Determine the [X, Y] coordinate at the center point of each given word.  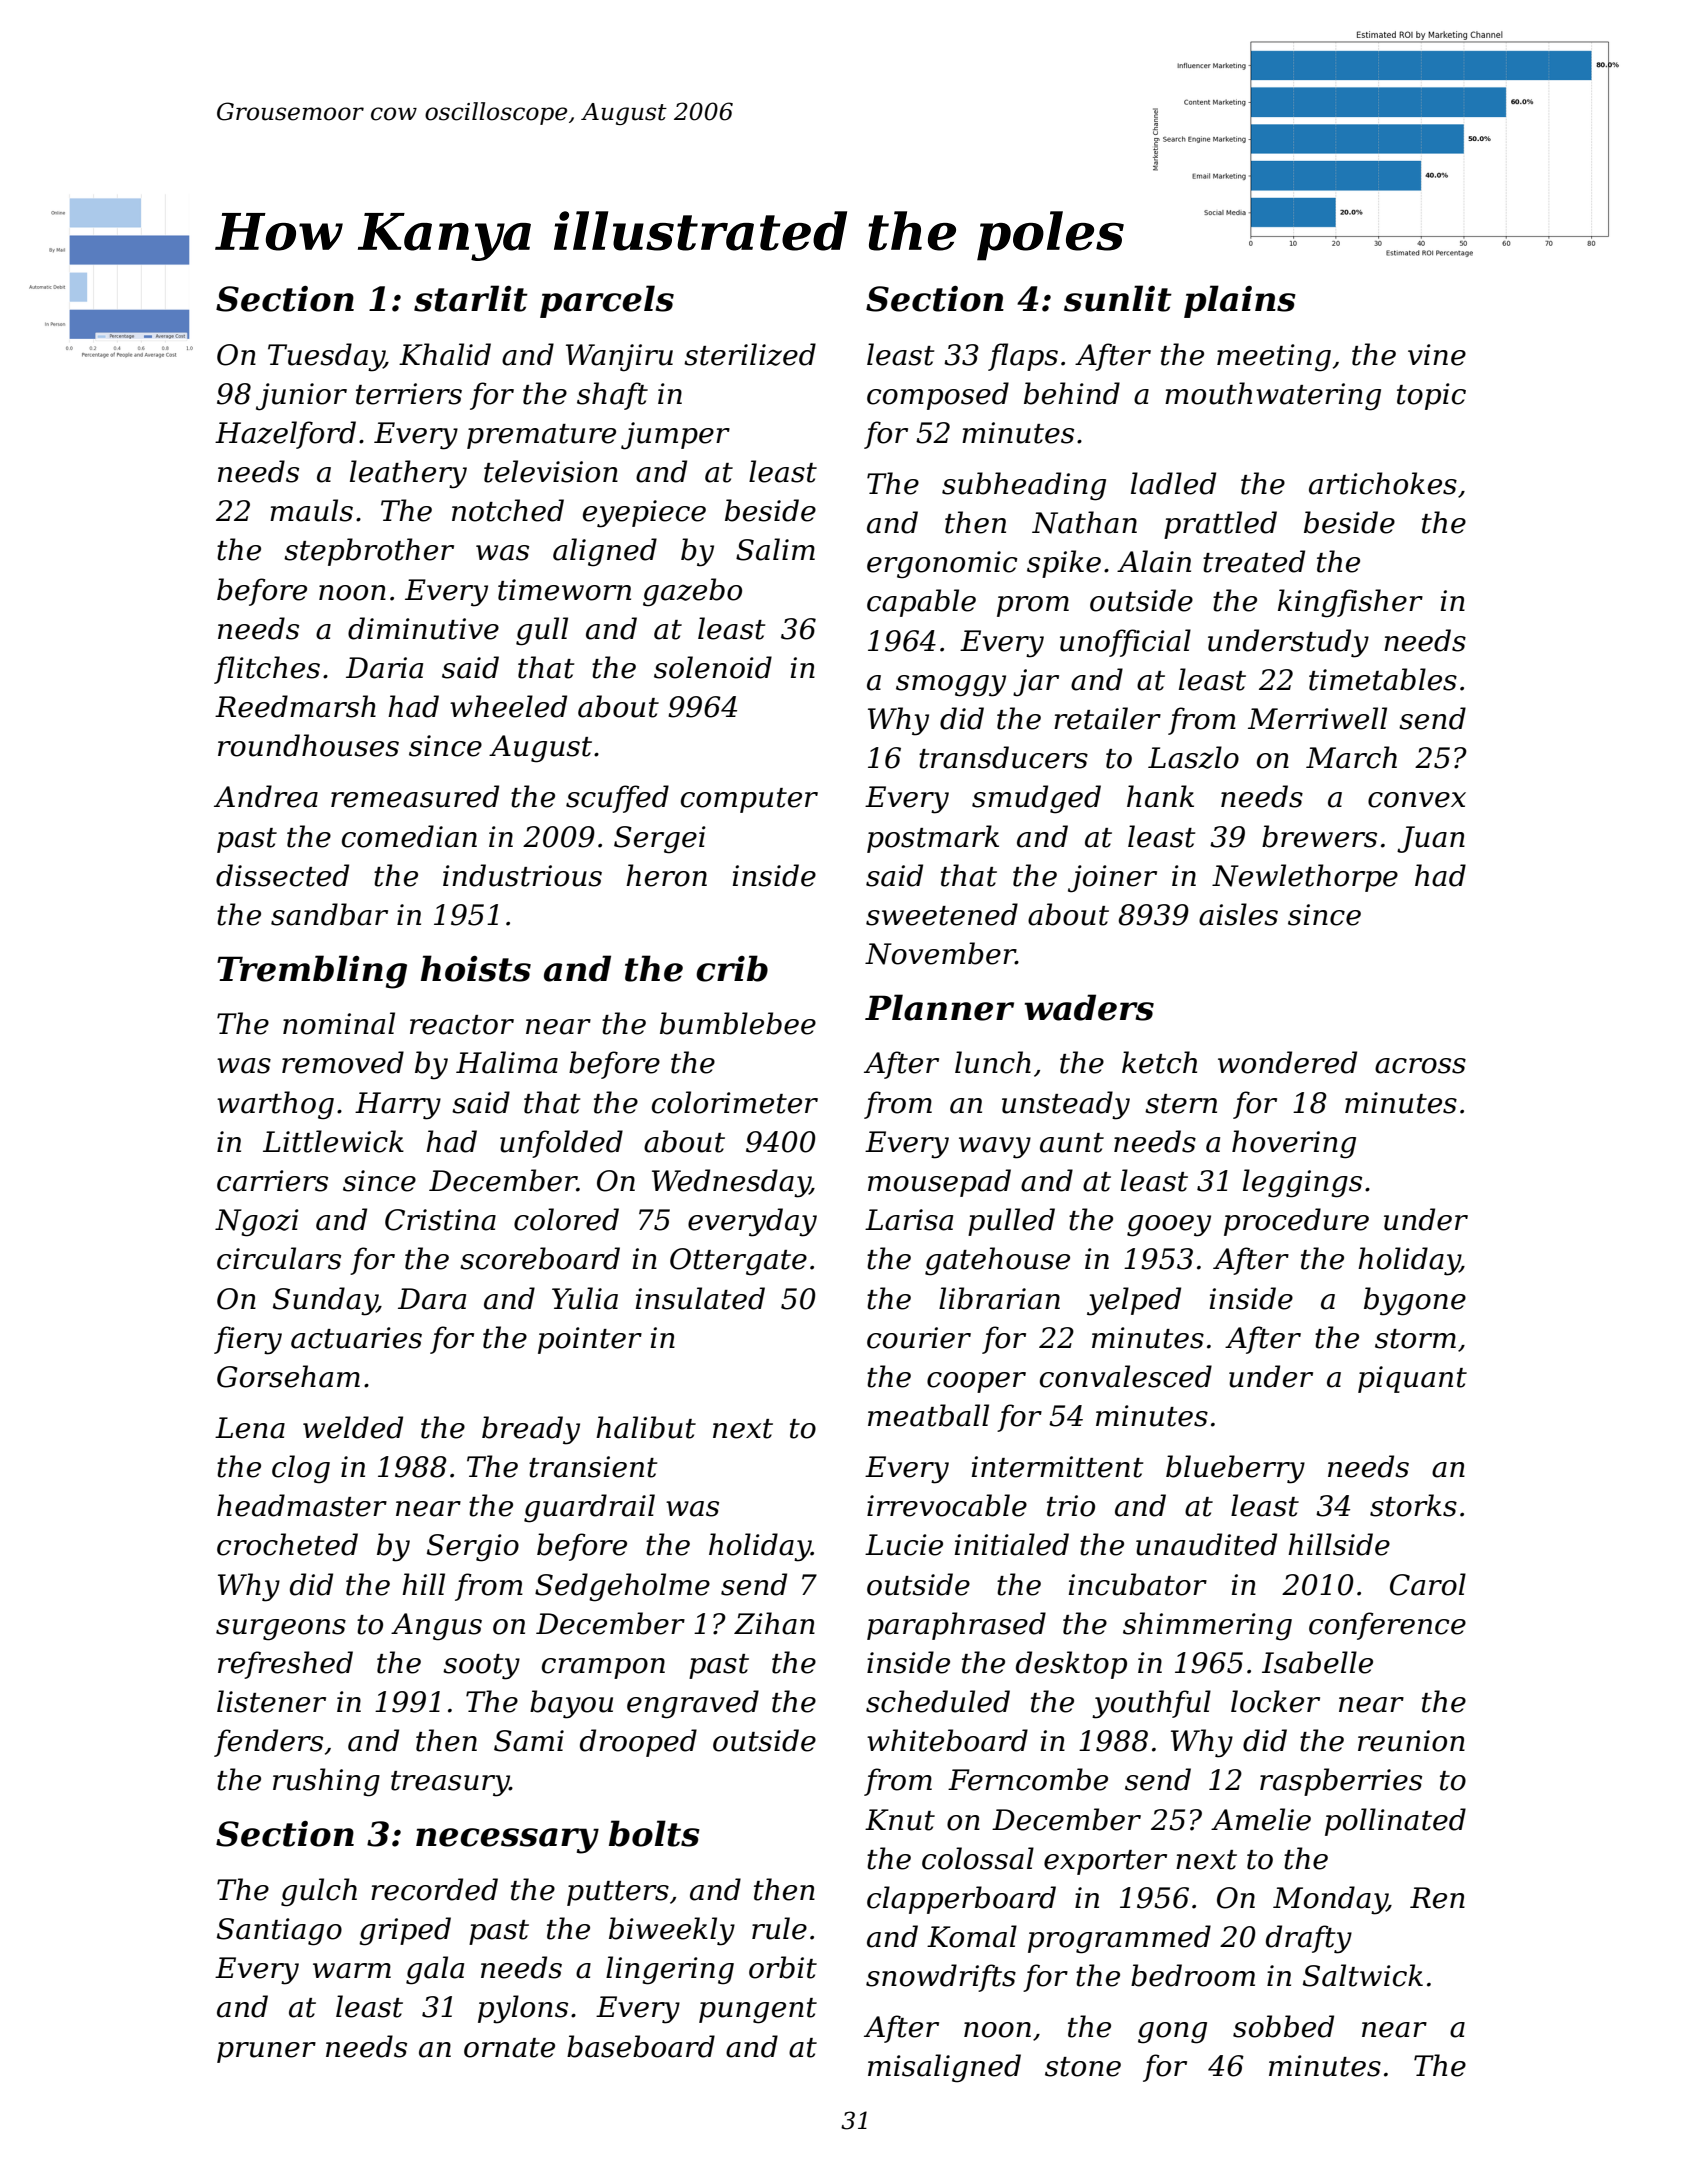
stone [1083, 2067]
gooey [1169, 1226]
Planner [939, 1007]
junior [301, 397]
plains [1240, 301]
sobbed [1283, 2026]
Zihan [774, 1623]
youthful [1151, 1704]
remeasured [415, 796]
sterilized [750, 354]
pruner [266, 2052]
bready [531, 1430]
